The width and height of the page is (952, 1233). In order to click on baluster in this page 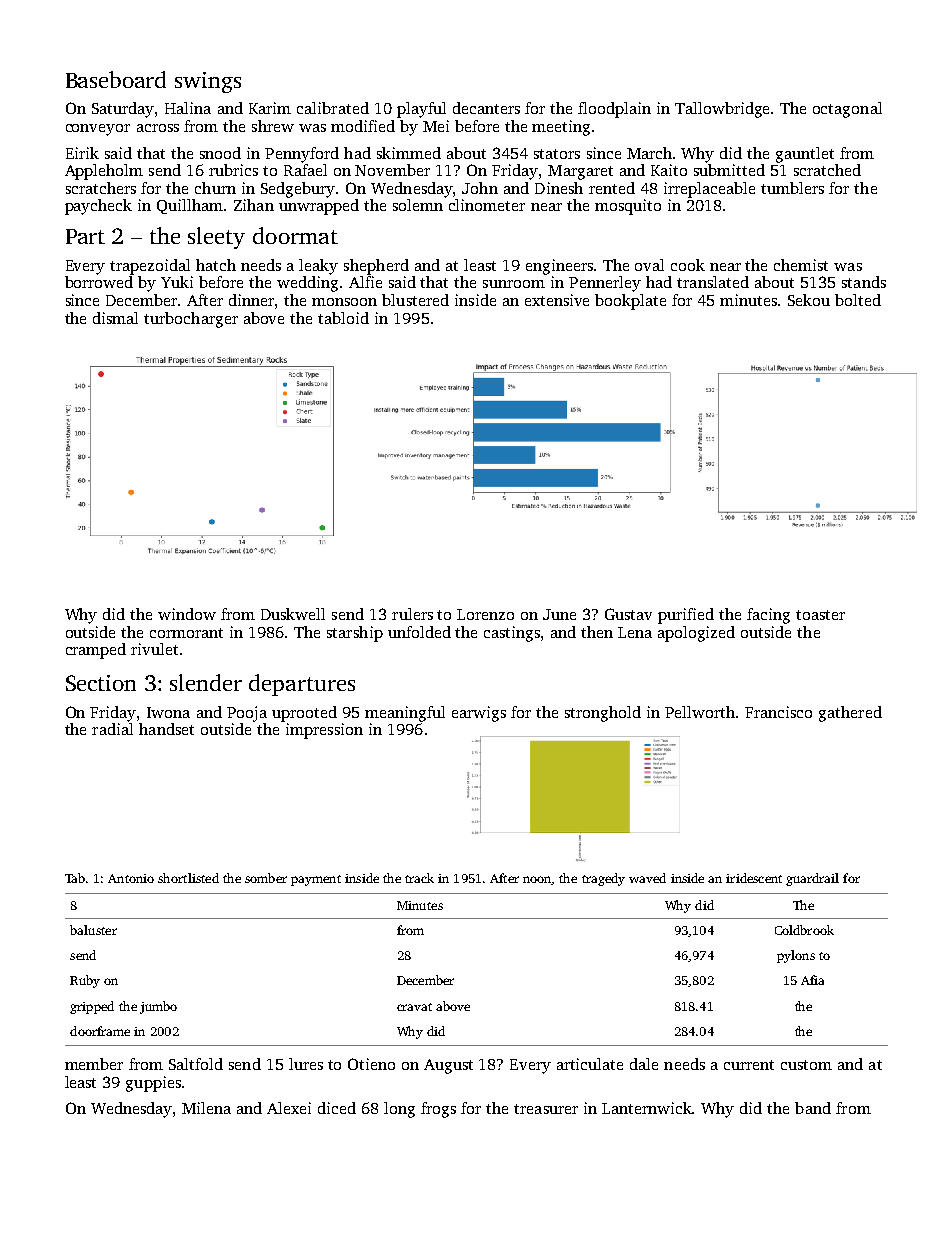, I will do `click(93, 930)`.
